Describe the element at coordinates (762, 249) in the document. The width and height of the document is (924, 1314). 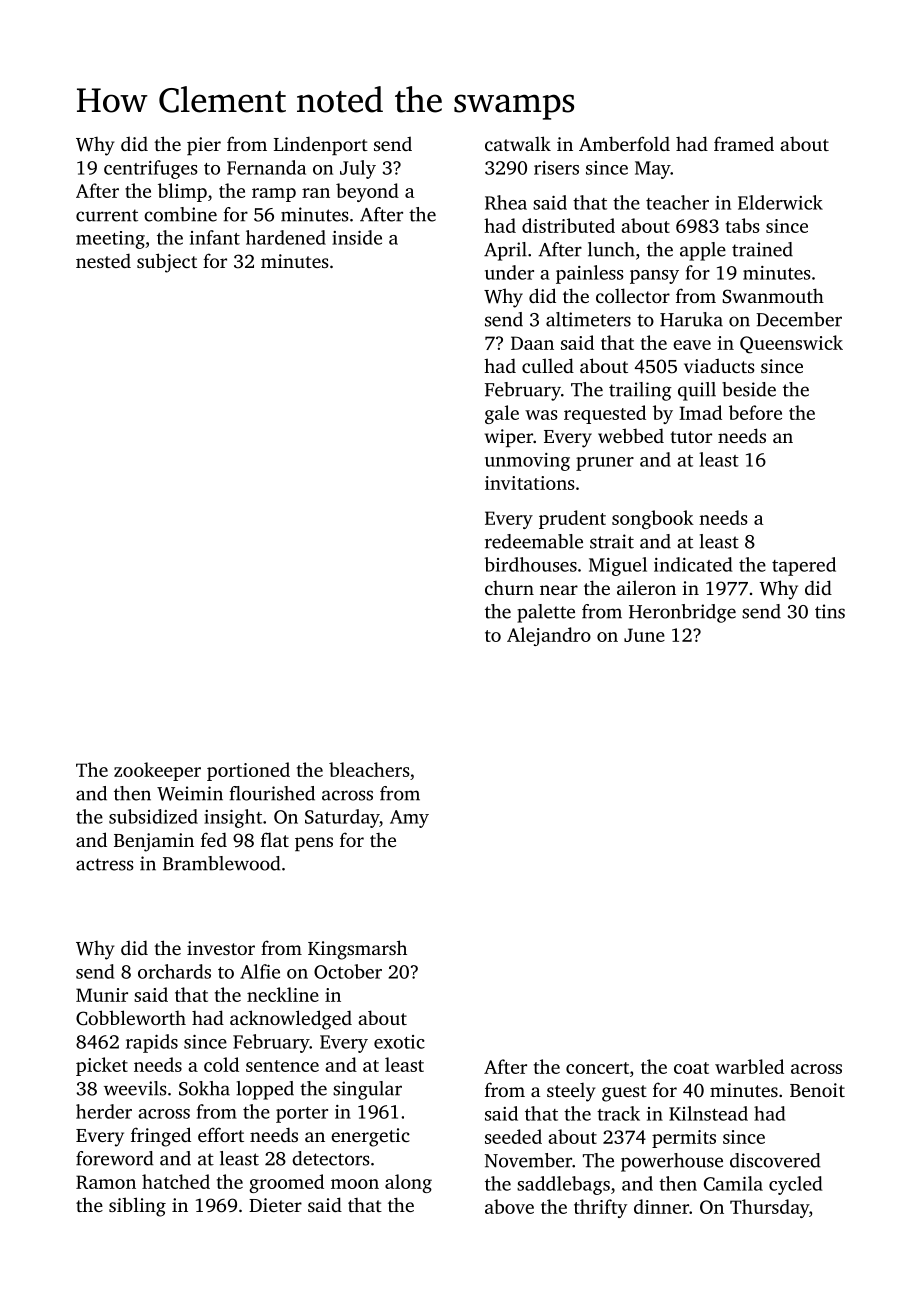
I see `trained` at that location.
